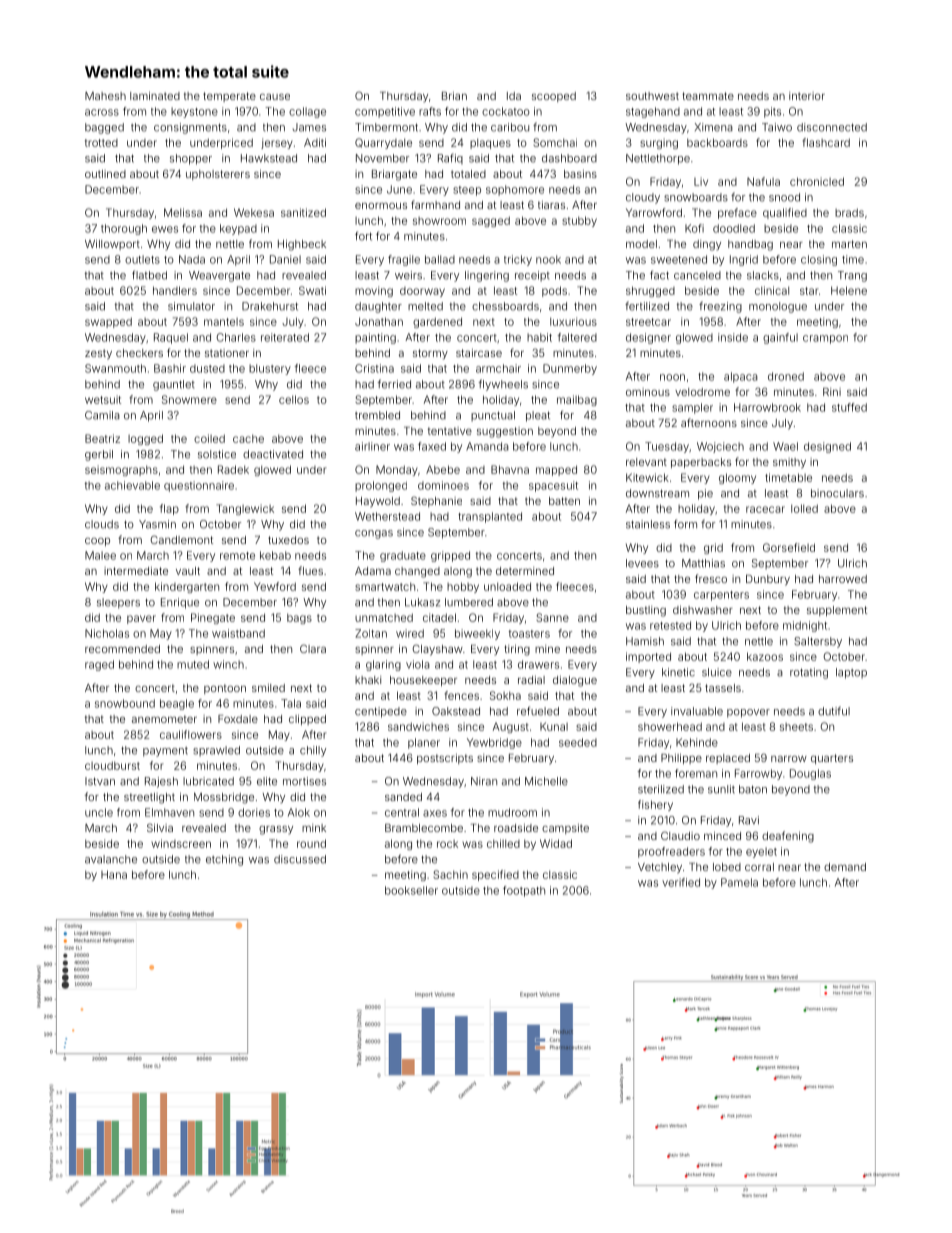 The height and width of the screenshot is (1233, 952). What do you see at coordinates (224, 860) in the screenshot?
I see `etching` at bounding box center [224, 860].
